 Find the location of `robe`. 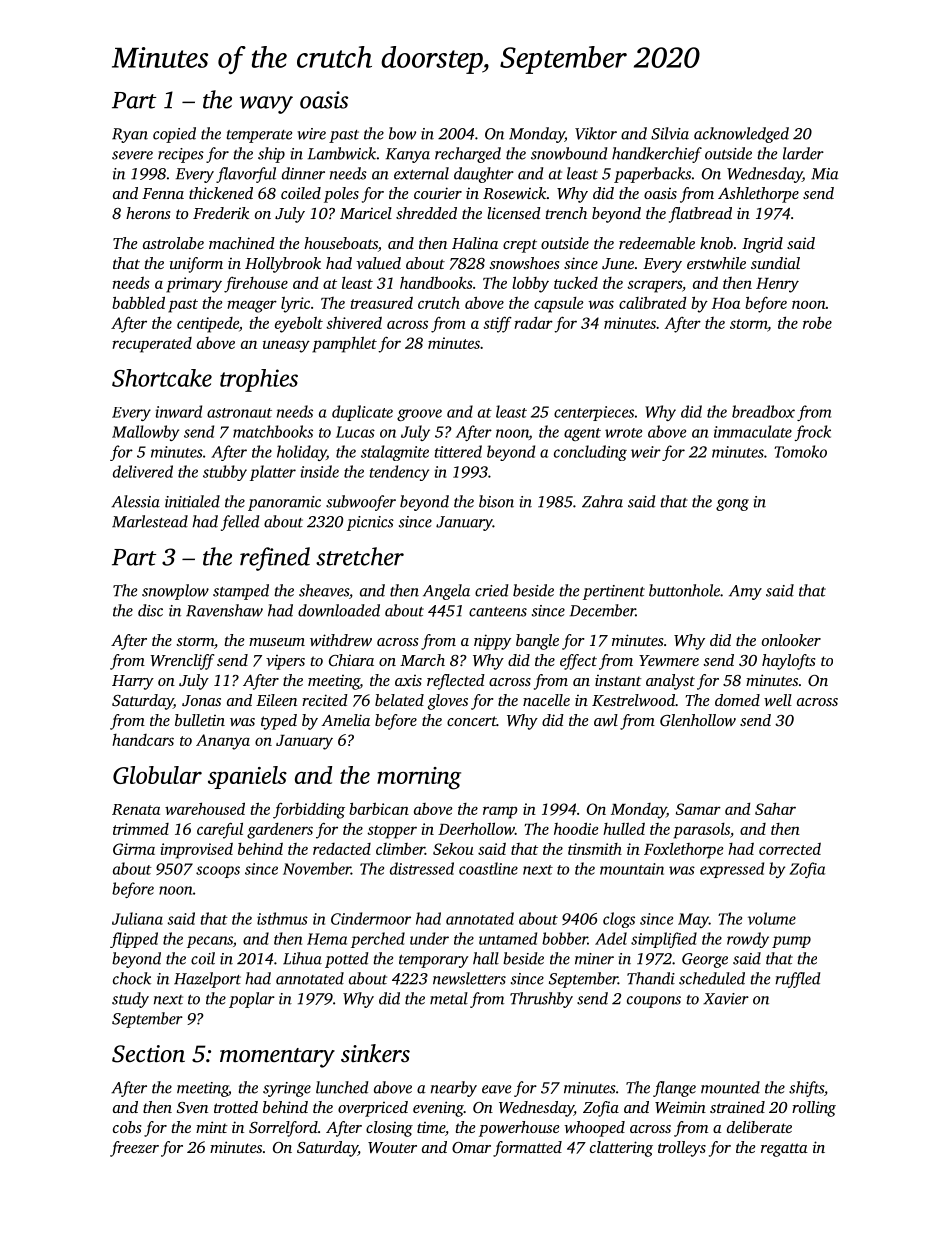

robe is located at coordinates (817, 323).
